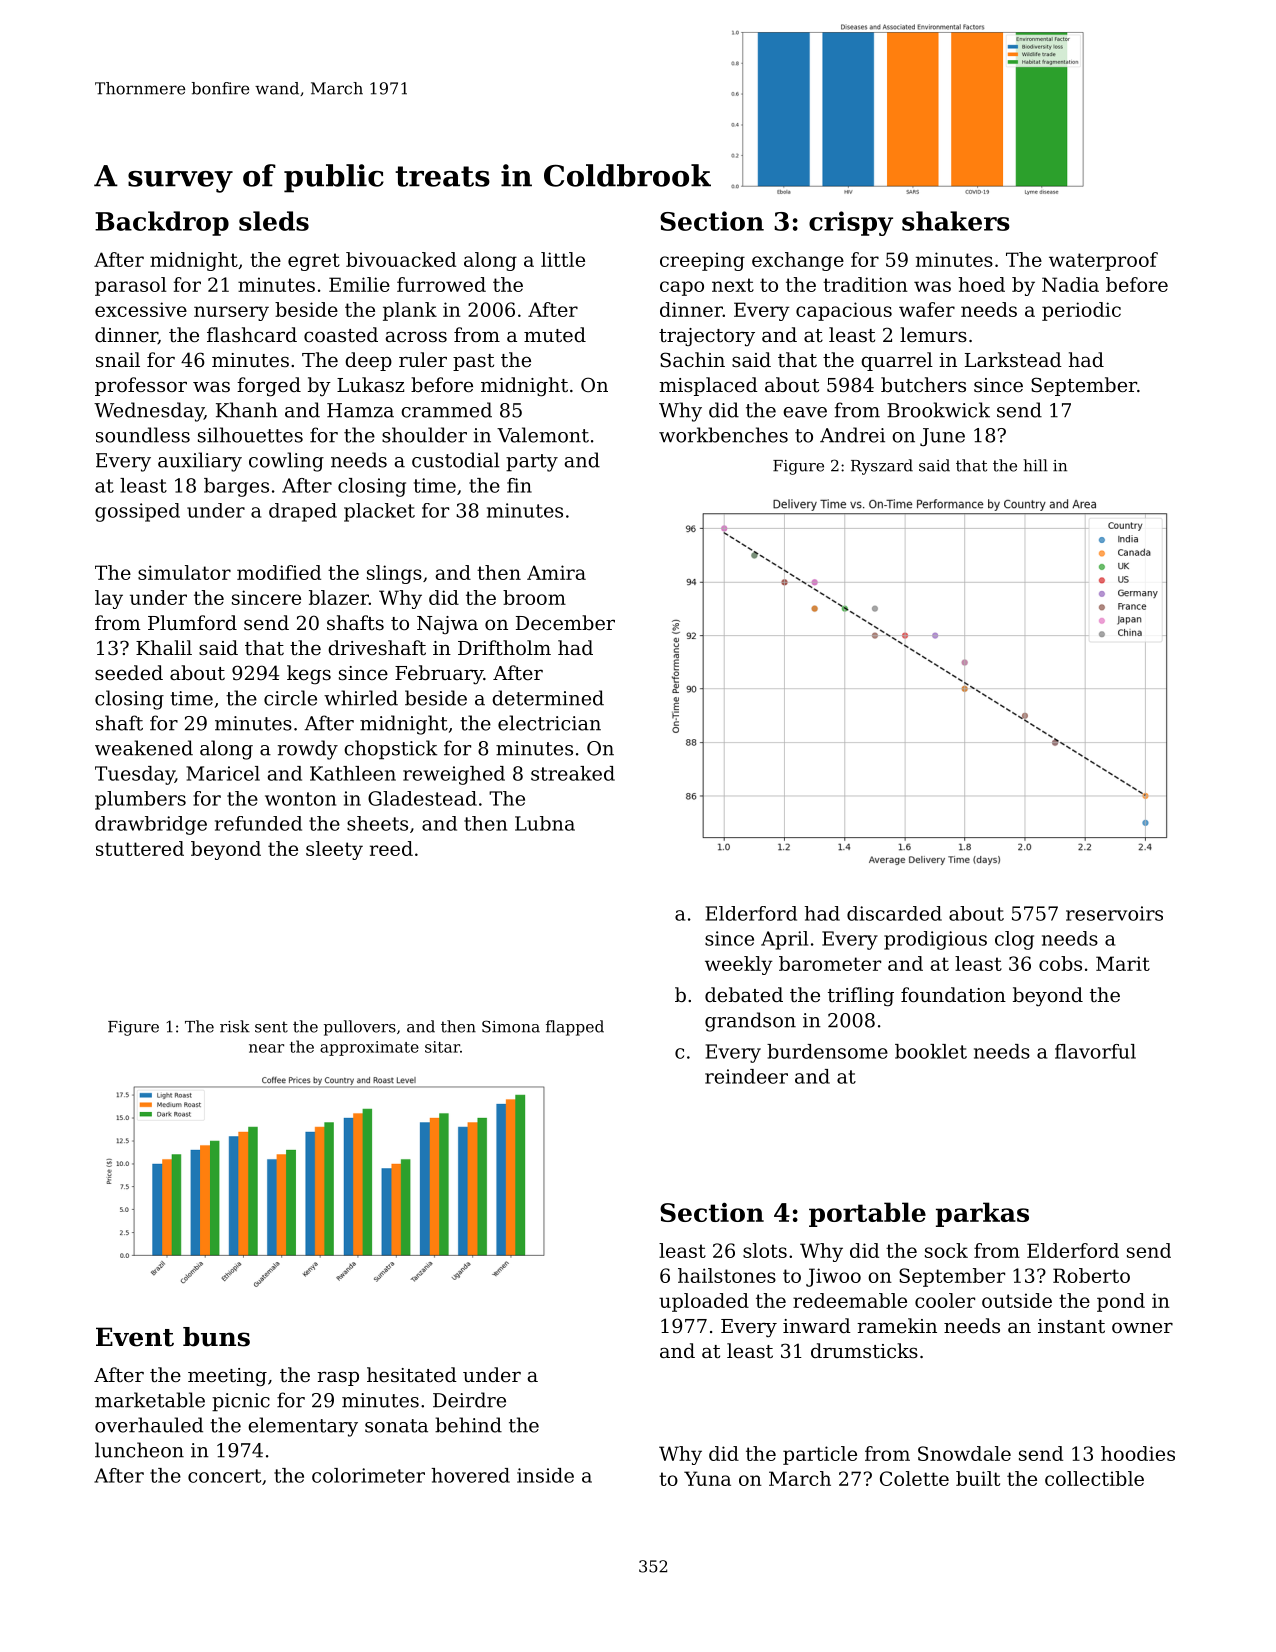 The image size is (1276, 1652). What do you see at coordinates (704, 1302) in the screenshot?
I see `uploaded` at bounding box center [704, 1302].
